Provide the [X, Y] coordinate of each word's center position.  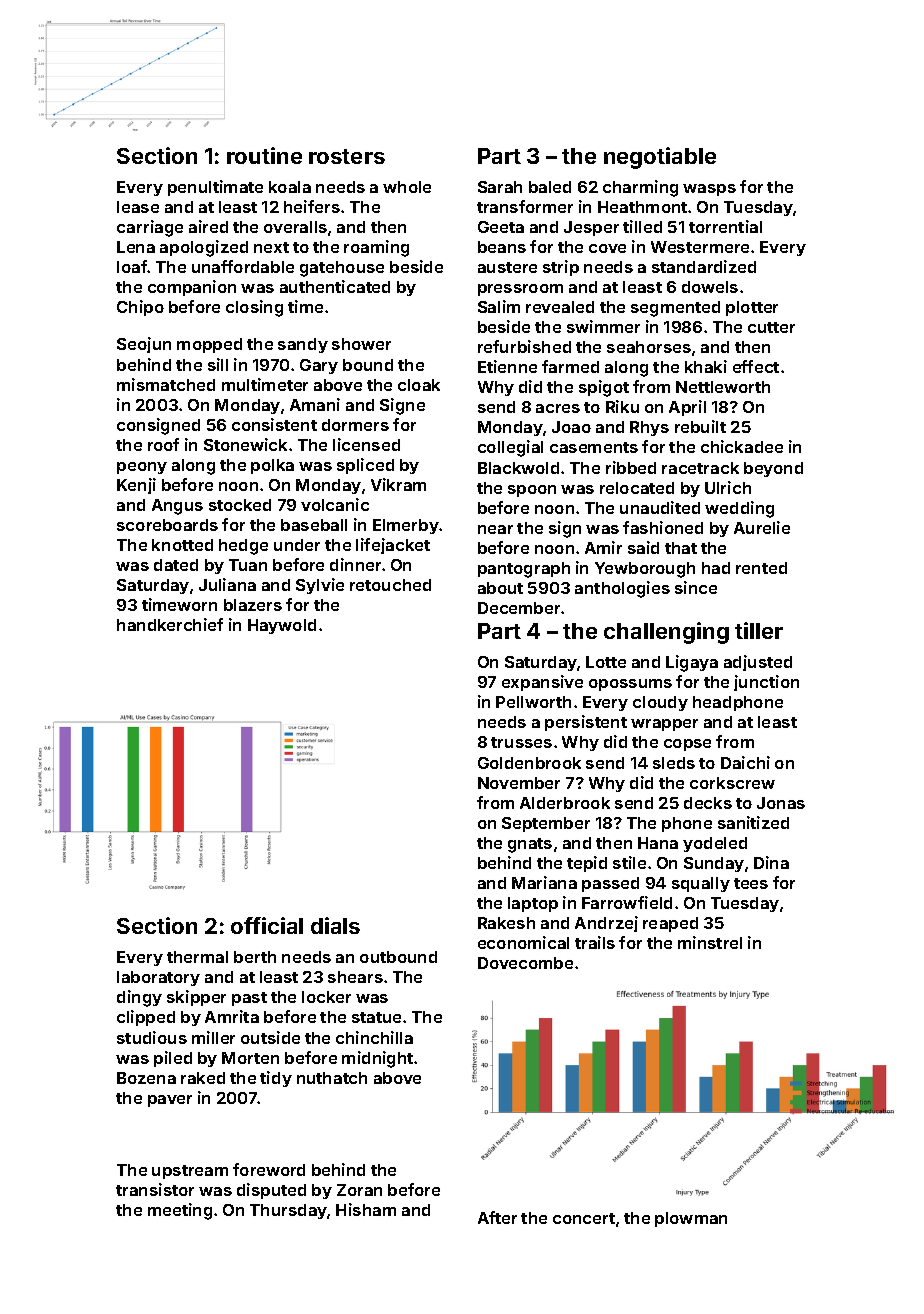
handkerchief [170, 624]
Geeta [501, 227]
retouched [390, 585]
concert [584, 1218]
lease [138, 207]
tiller [759, 630]
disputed [271, 1191]
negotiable [660, 158]
